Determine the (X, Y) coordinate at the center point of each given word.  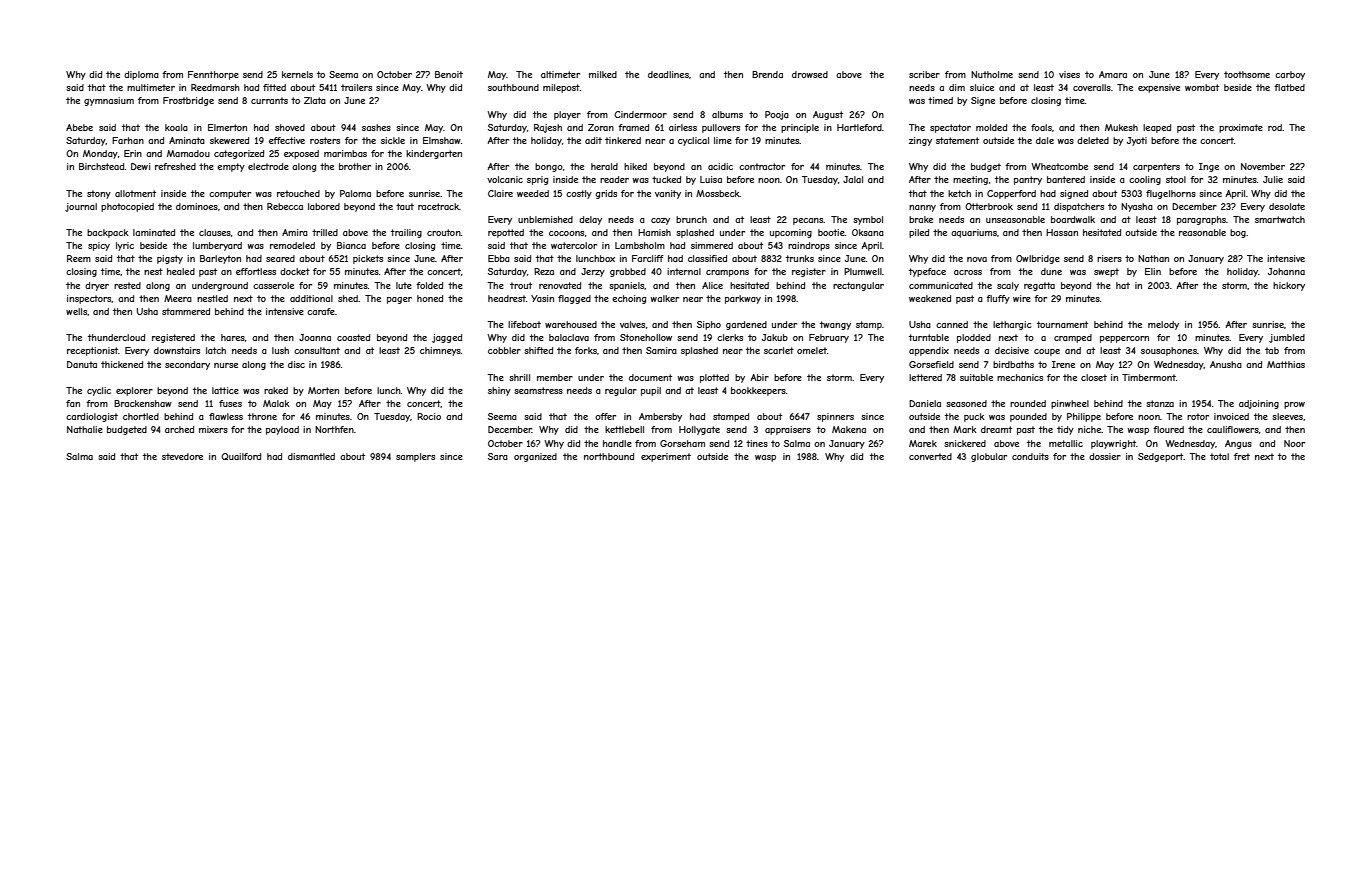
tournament (1062, 324)
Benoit (449, 74)
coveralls (1092, 87)
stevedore (182, 456)
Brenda (767, 74)
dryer (97, 286)
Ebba (499, 258)
